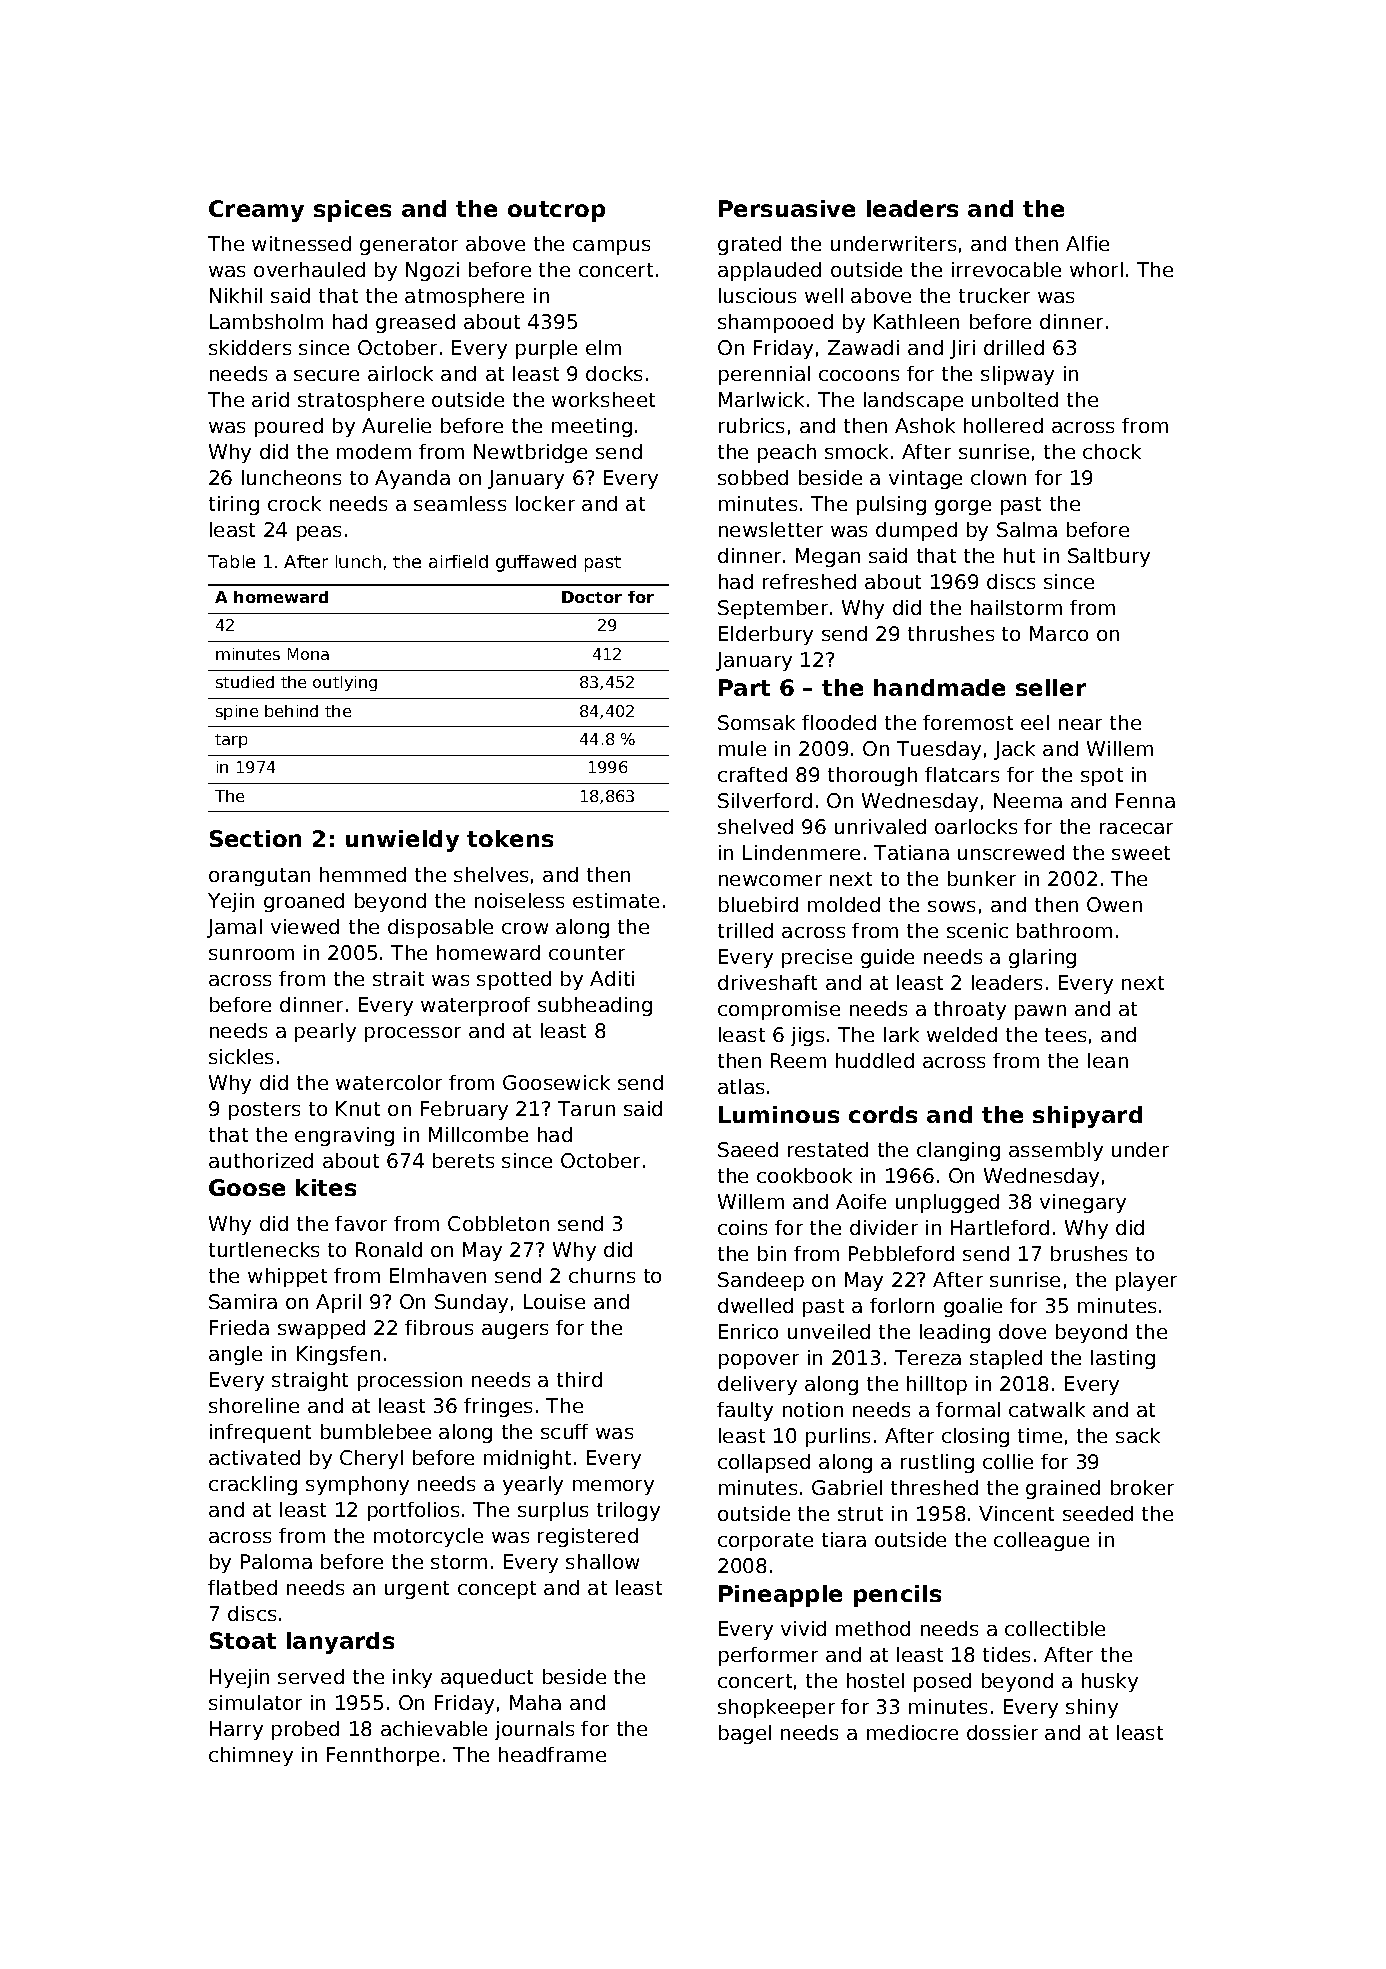 Image resolution: width=1386 pixels, height=1969 pixels. I want to click on broker, so click(1142, 1487).
